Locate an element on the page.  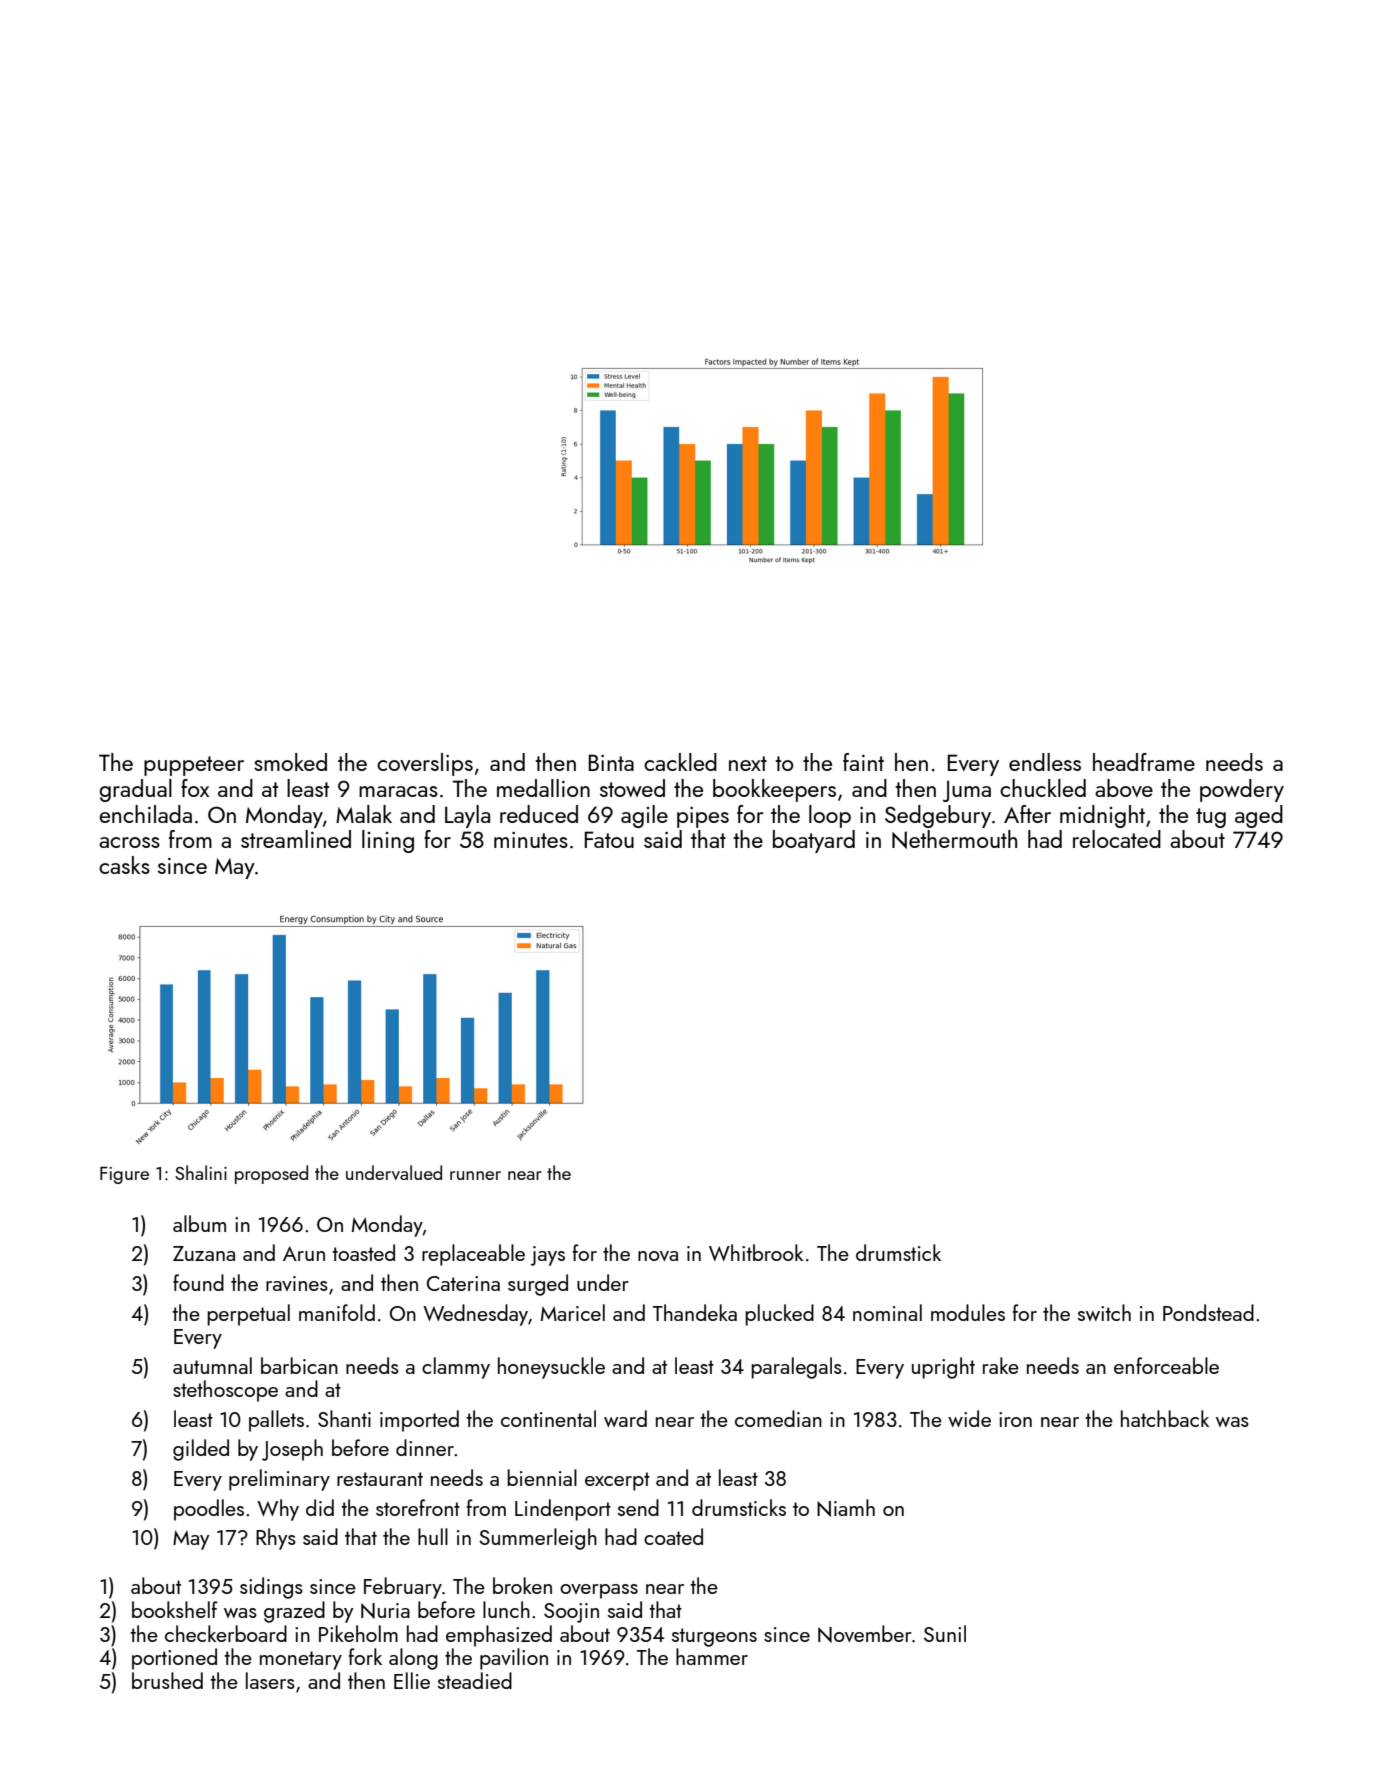
lunch is located at coordinates (506, 1609).
